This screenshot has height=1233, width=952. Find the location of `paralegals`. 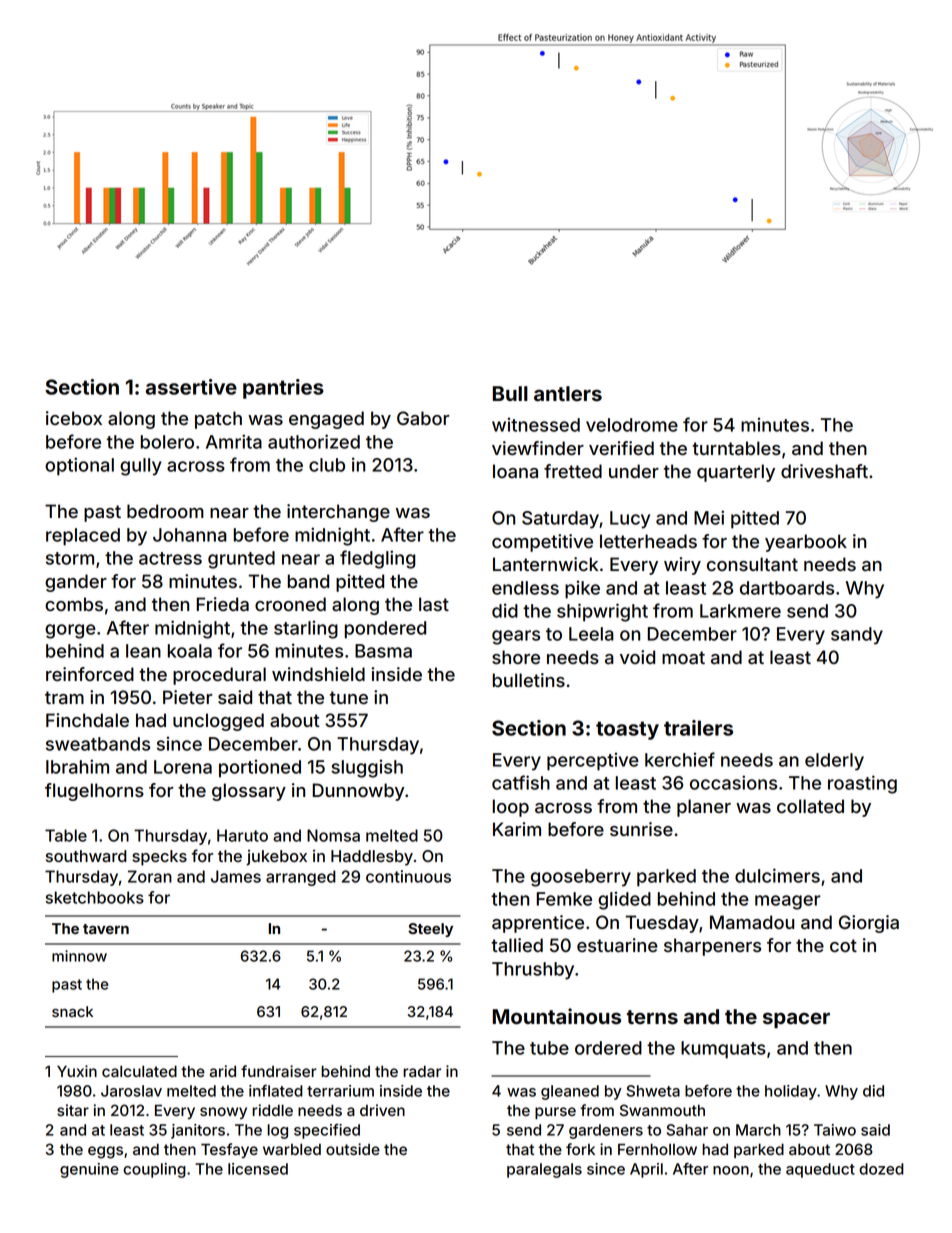

paralegals is located at coordinates (544, 1170).
